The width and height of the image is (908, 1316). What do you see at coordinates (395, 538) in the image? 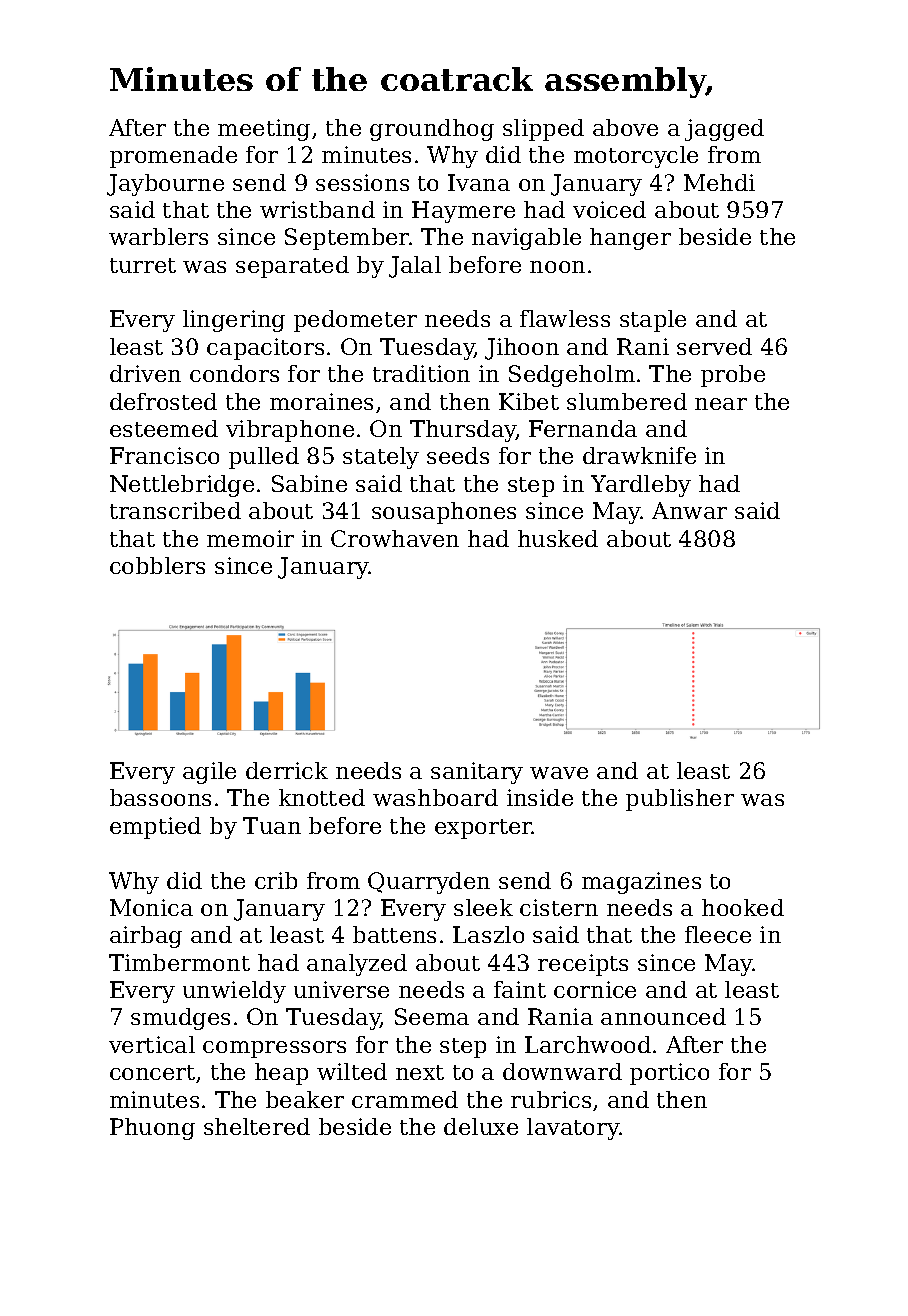
I see `Crowhaven` at bounding box center [395, 538].
